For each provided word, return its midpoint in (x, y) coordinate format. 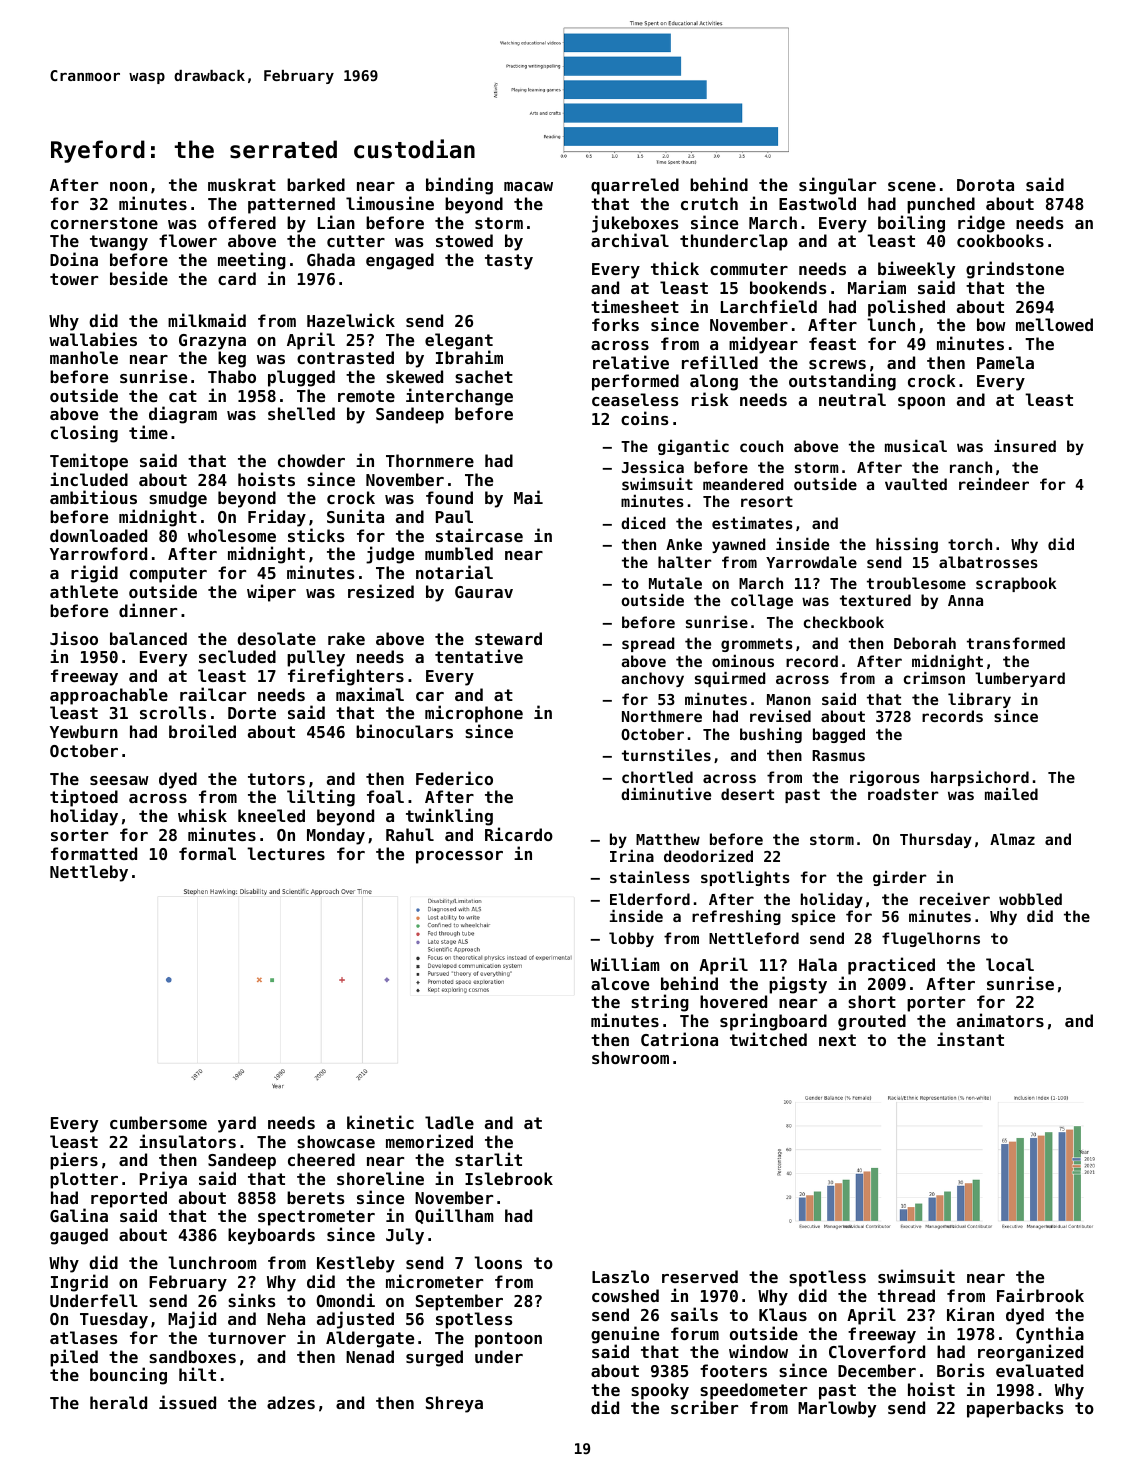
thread (906, 1295)
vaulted (916, 484)
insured (1025, 445)
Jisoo (74, 638)
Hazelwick (351, 320)
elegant (459, 341)
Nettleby (89, 873)
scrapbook (1016, 584)
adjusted (355, 1320)
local (1010, 964)
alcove (620, 983)
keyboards (271, 1236)
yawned (738, 545)
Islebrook (509, 1178)
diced (643, 522)
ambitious (93, 497)
